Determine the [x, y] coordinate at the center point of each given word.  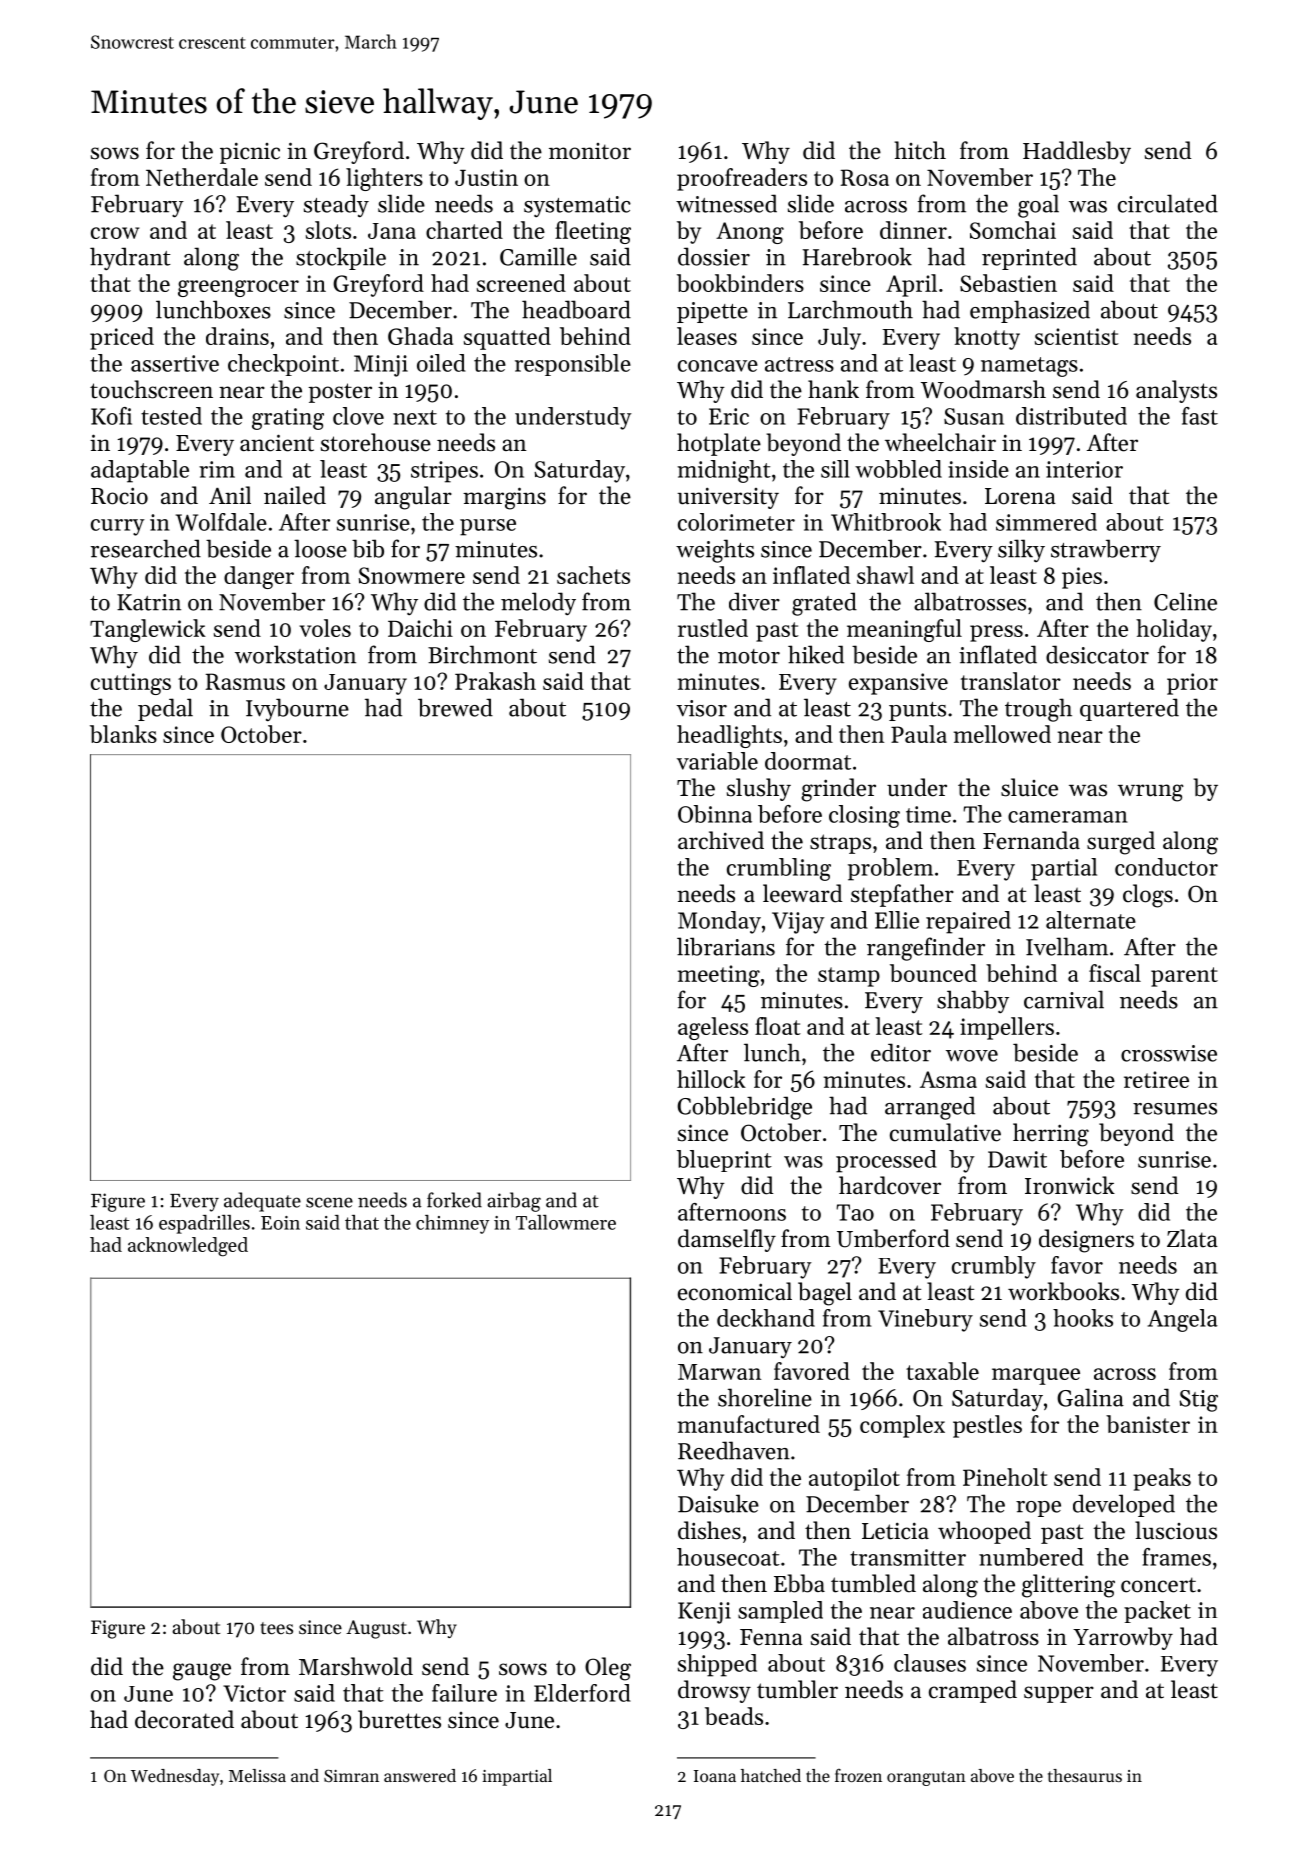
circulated [1168, 203]
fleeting [593, 232]
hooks [1083, 1318]
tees [276, 1628]
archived [721, 840]
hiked [816, 654]
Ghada [420, 336]
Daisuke [718, 1503]
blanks [123, 734]
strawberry [1106, 551]
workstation [295, 654]
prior [1192, 684]
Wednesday [175, 1777]
